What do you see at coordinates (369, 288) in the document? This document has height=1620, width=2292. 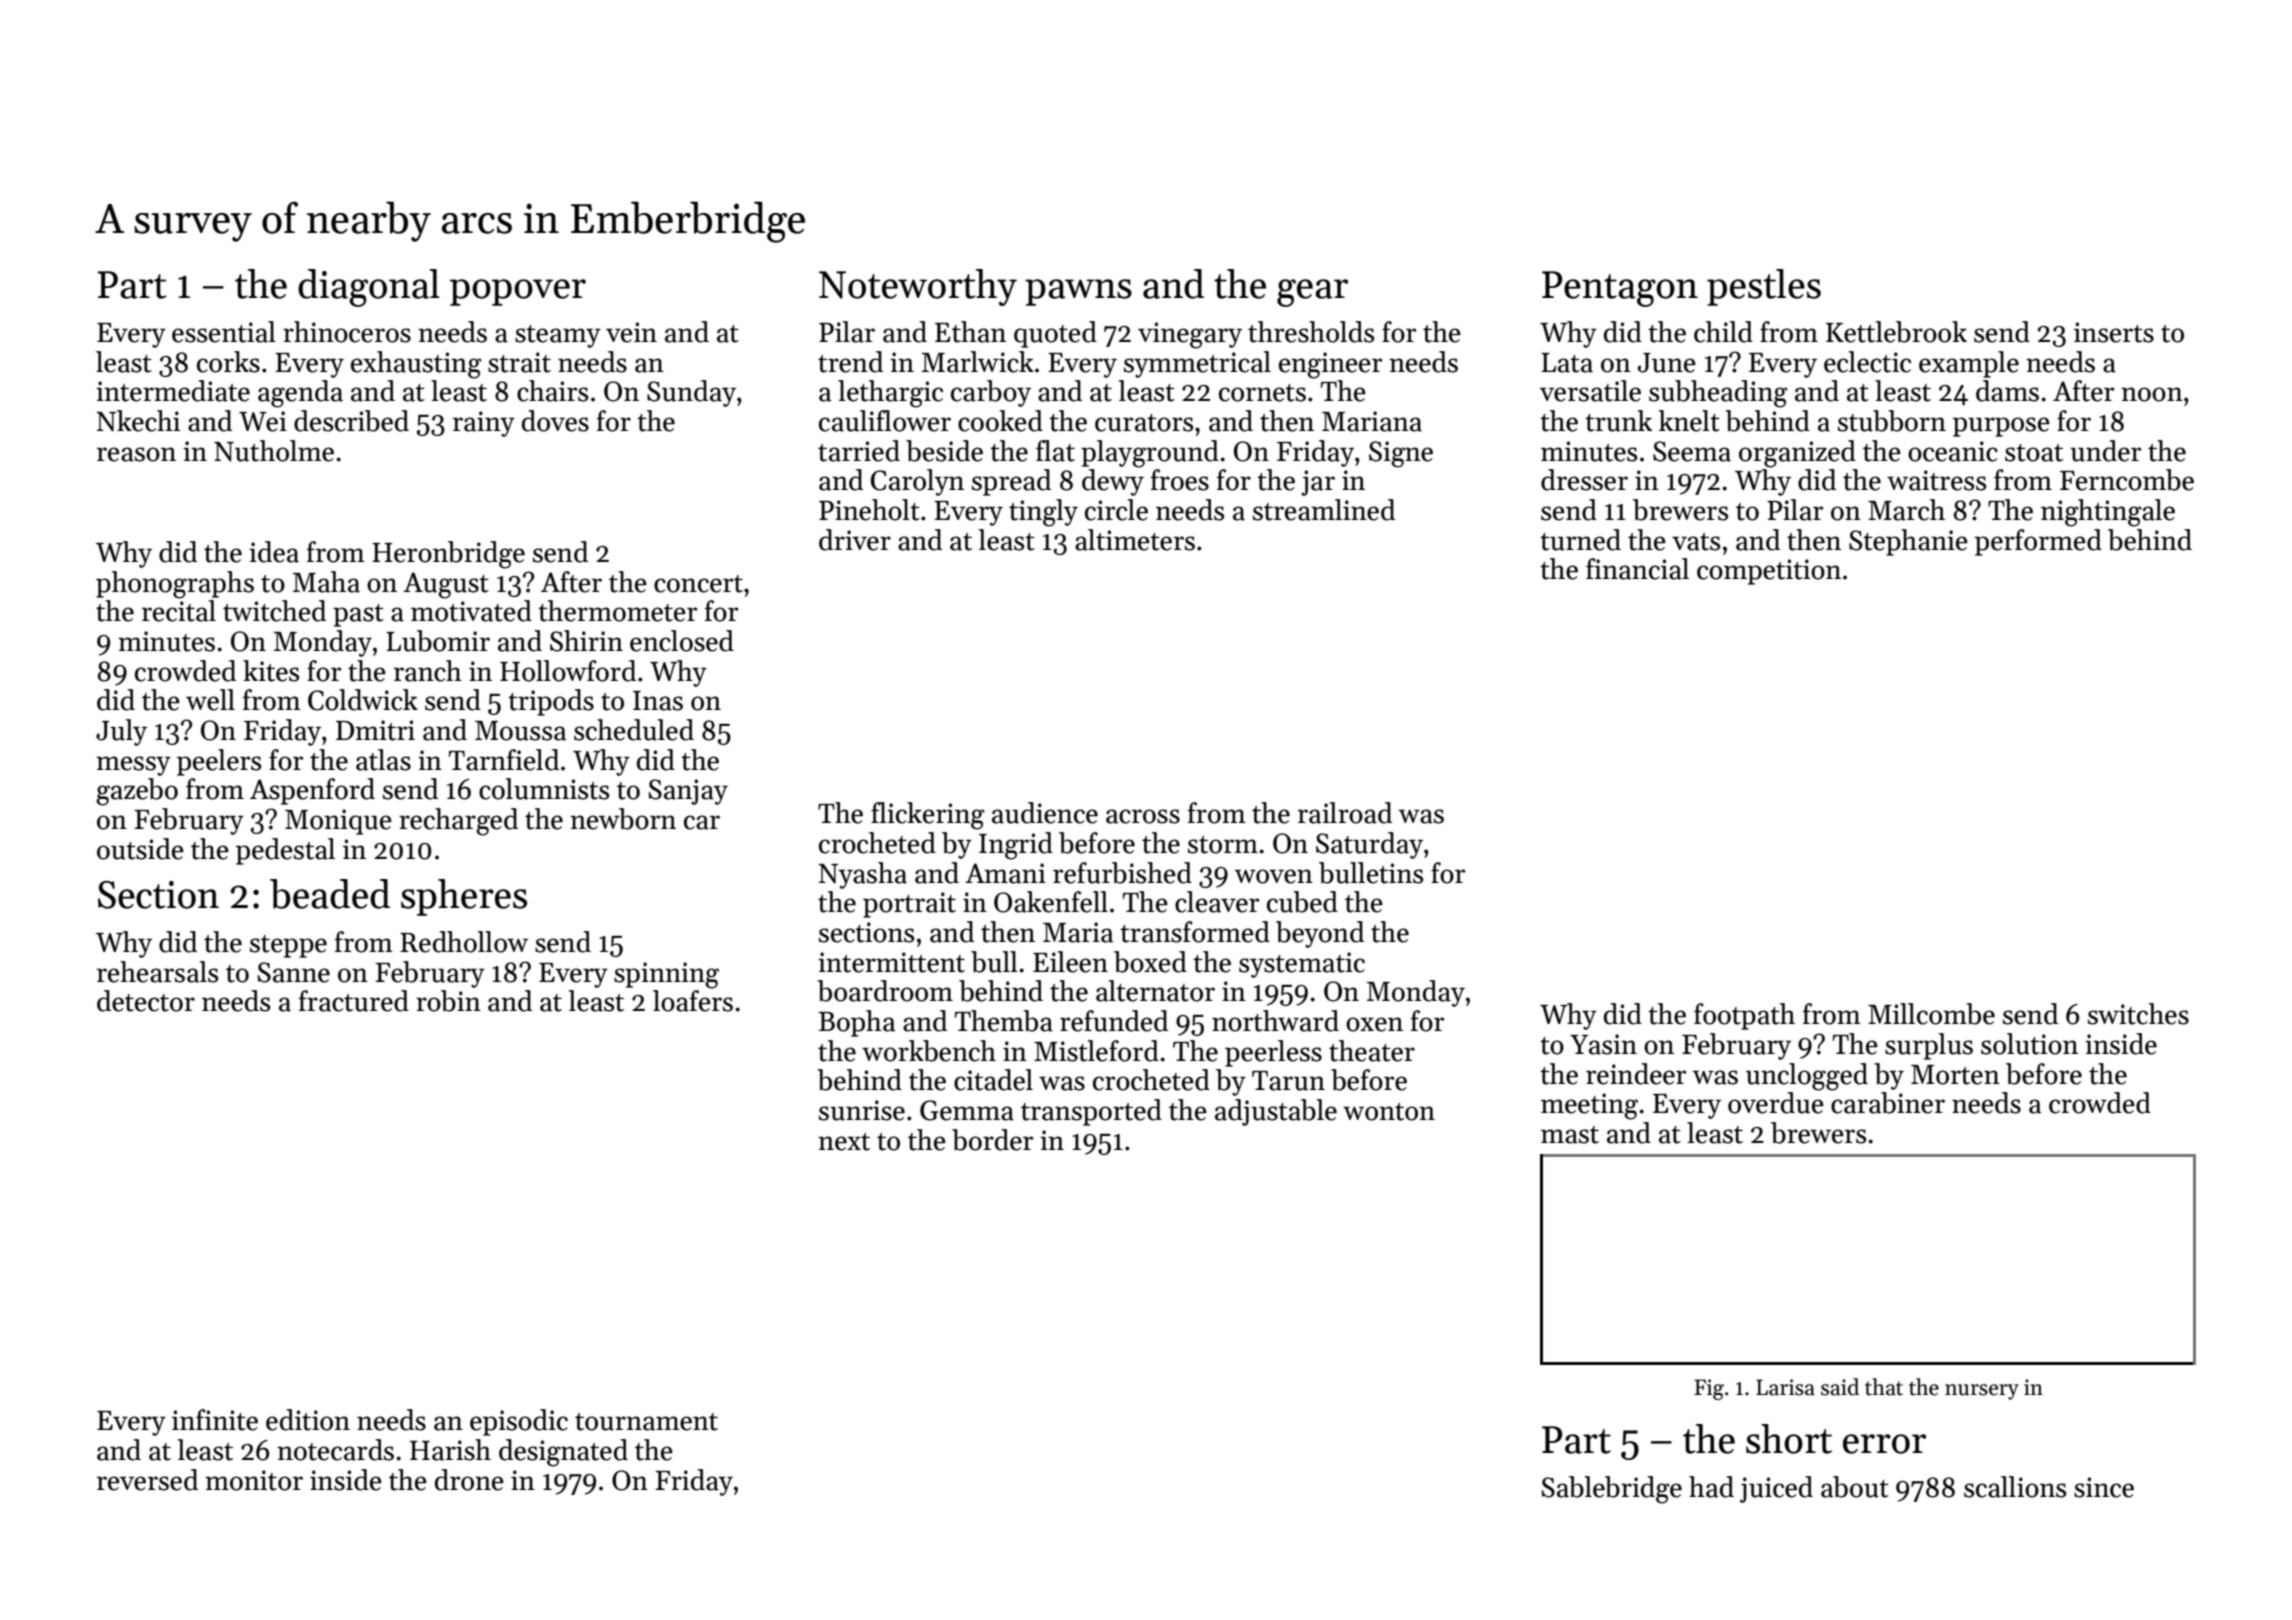 I see `diagonal` at bounding box center [369, 288].
